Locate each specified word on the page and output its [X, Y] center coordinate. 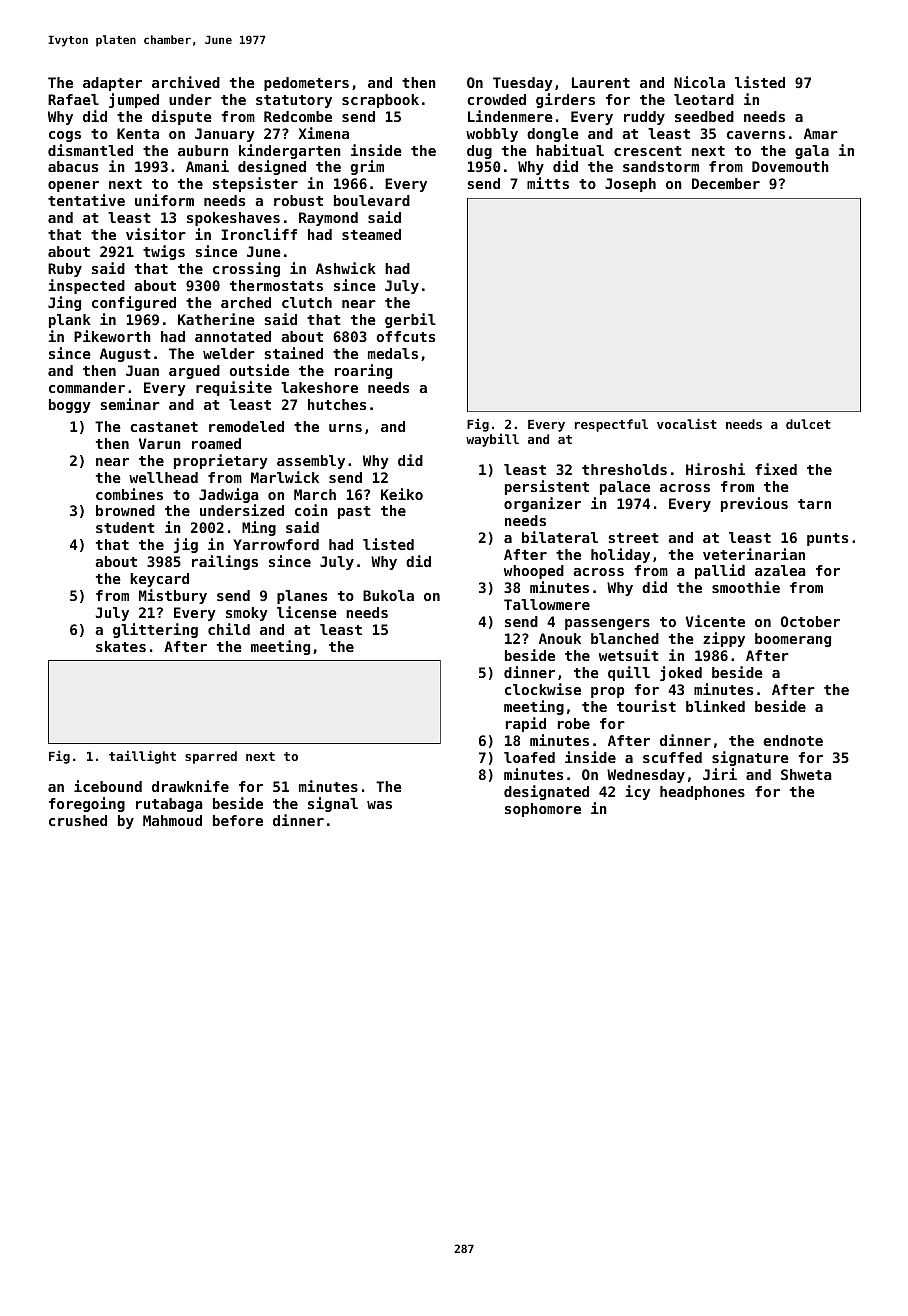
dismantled [90, 150]
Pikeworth [112, 336]
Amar [821, 133]
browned [125, 510]
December [726, 183]
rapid [526, 724]
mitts [548, 183]
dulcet [808, 424]
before [238, 820]
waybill [492, 440]
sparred [211, 757]
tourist [646, 706]
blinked [715, 706]
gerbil [410, 320]
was [379, 805]
